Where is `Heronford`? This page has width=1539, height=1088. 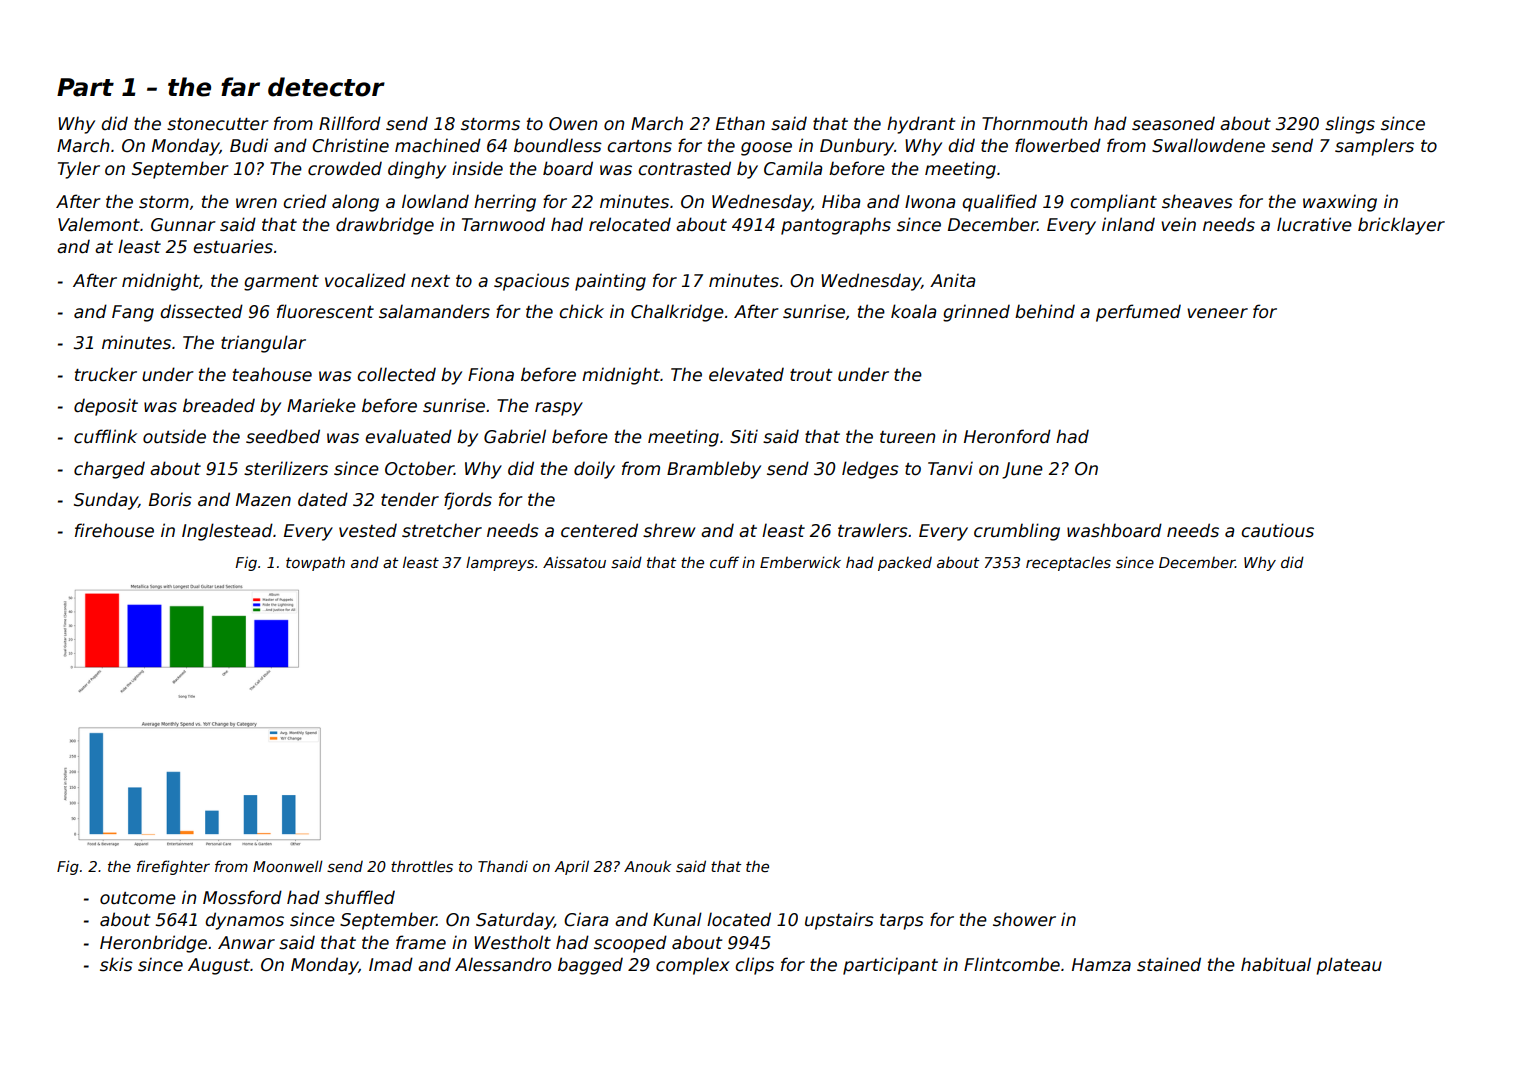 Heronford is located at coordinates (1007, 436).
